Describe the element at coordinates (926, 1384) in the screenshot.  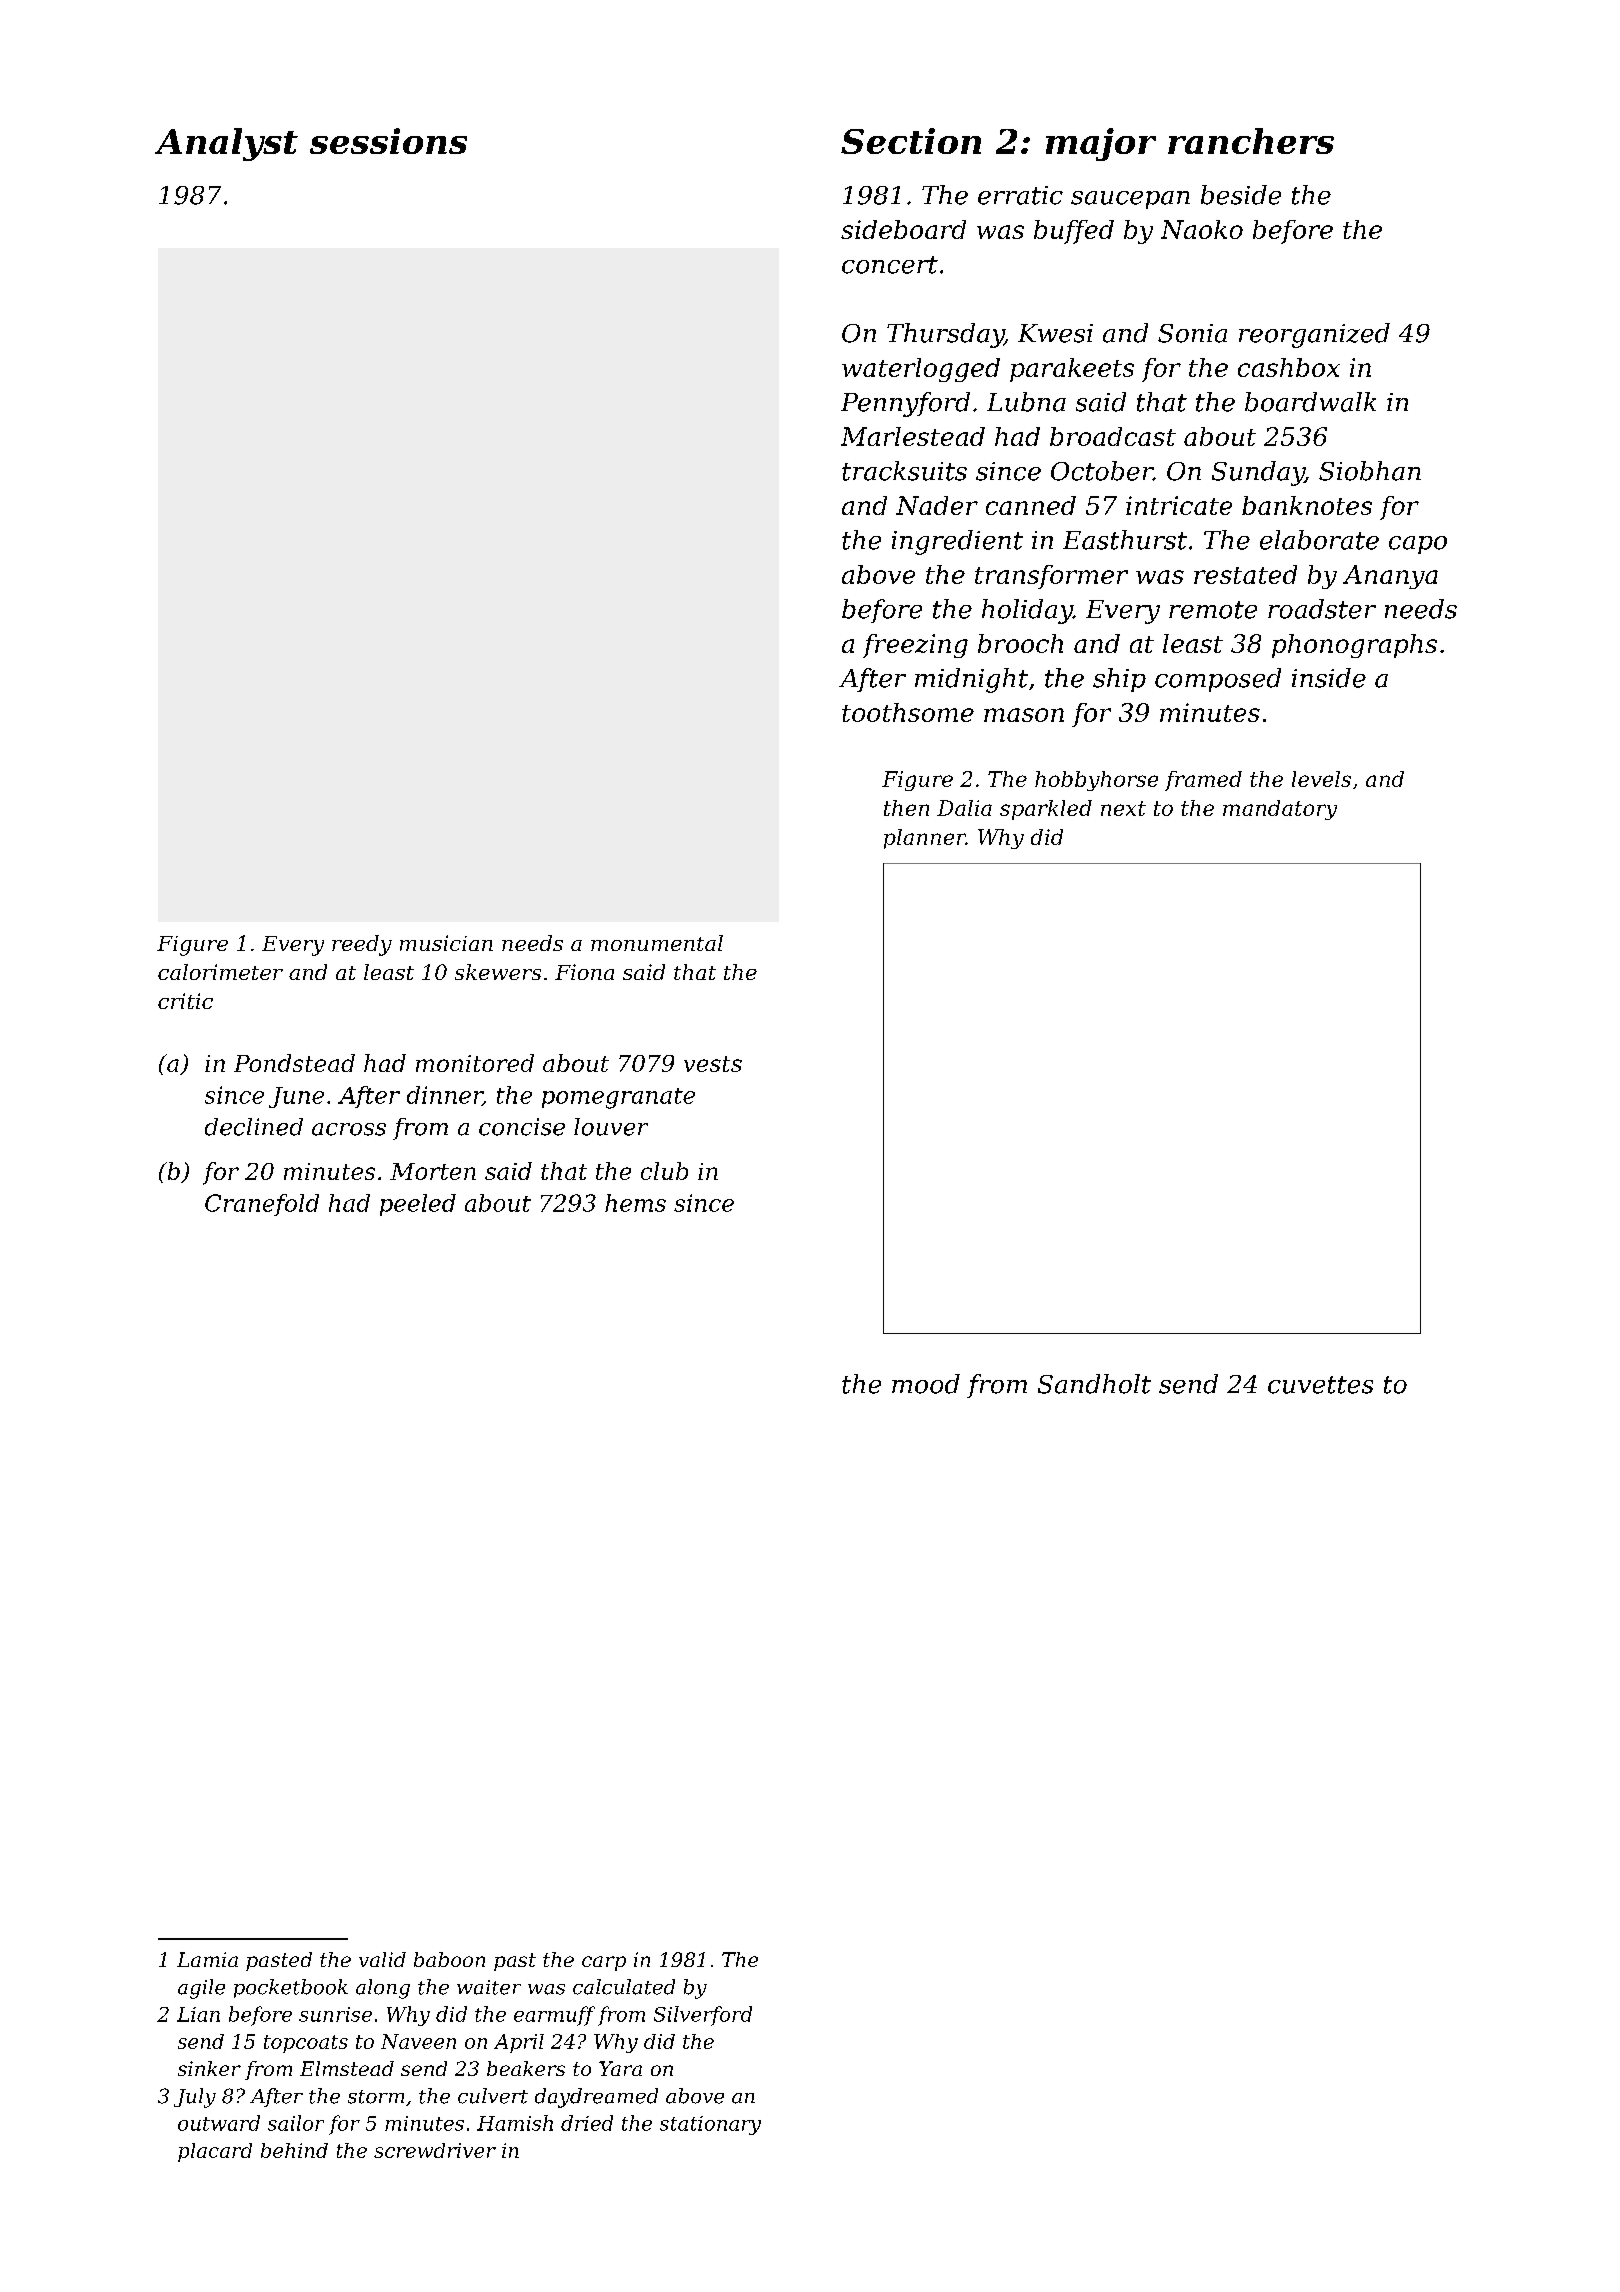
I see `mood` at that location.
